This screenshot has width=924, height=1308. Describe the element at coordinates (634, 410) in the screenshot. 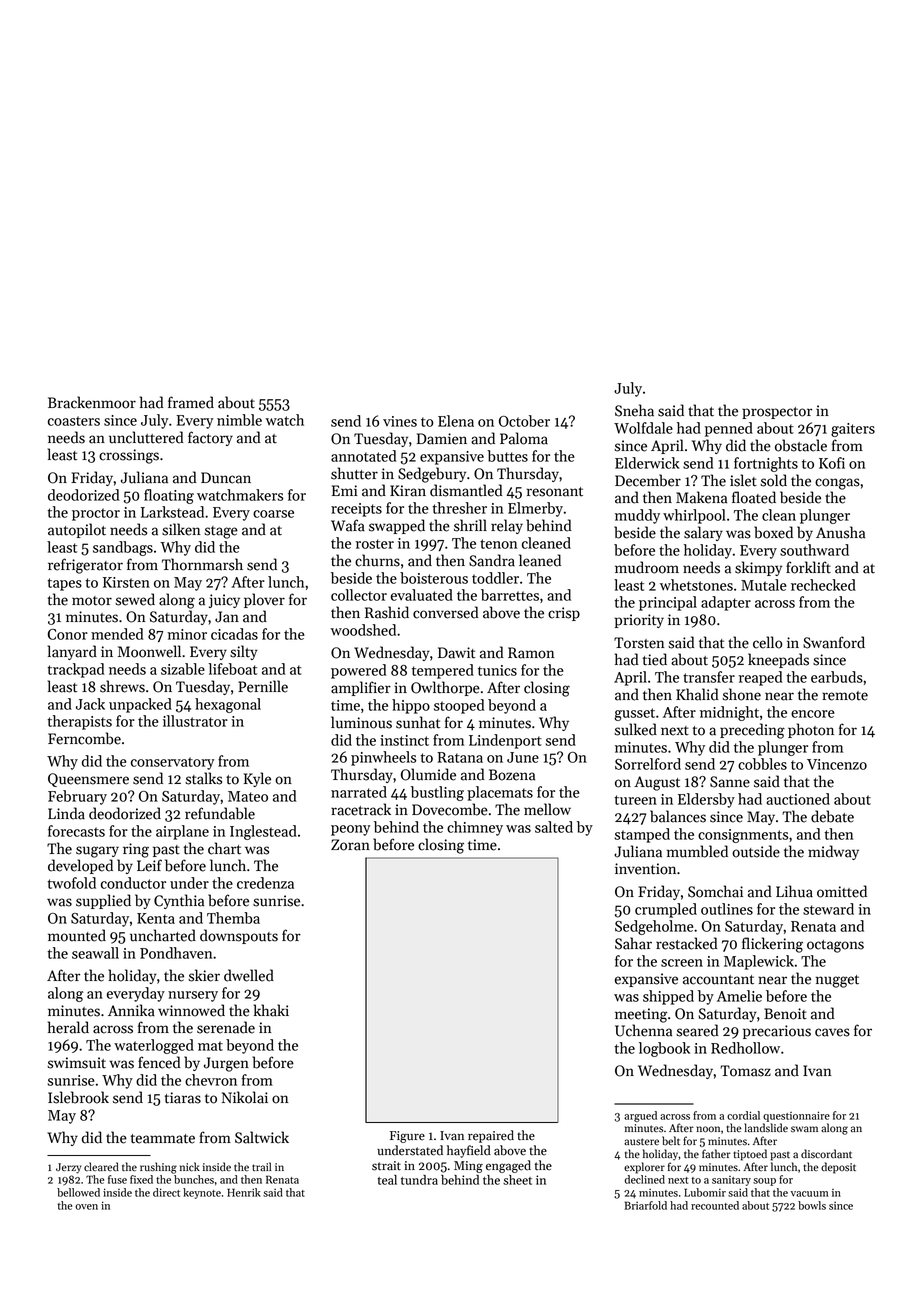

I see `Sneha` at that location.
